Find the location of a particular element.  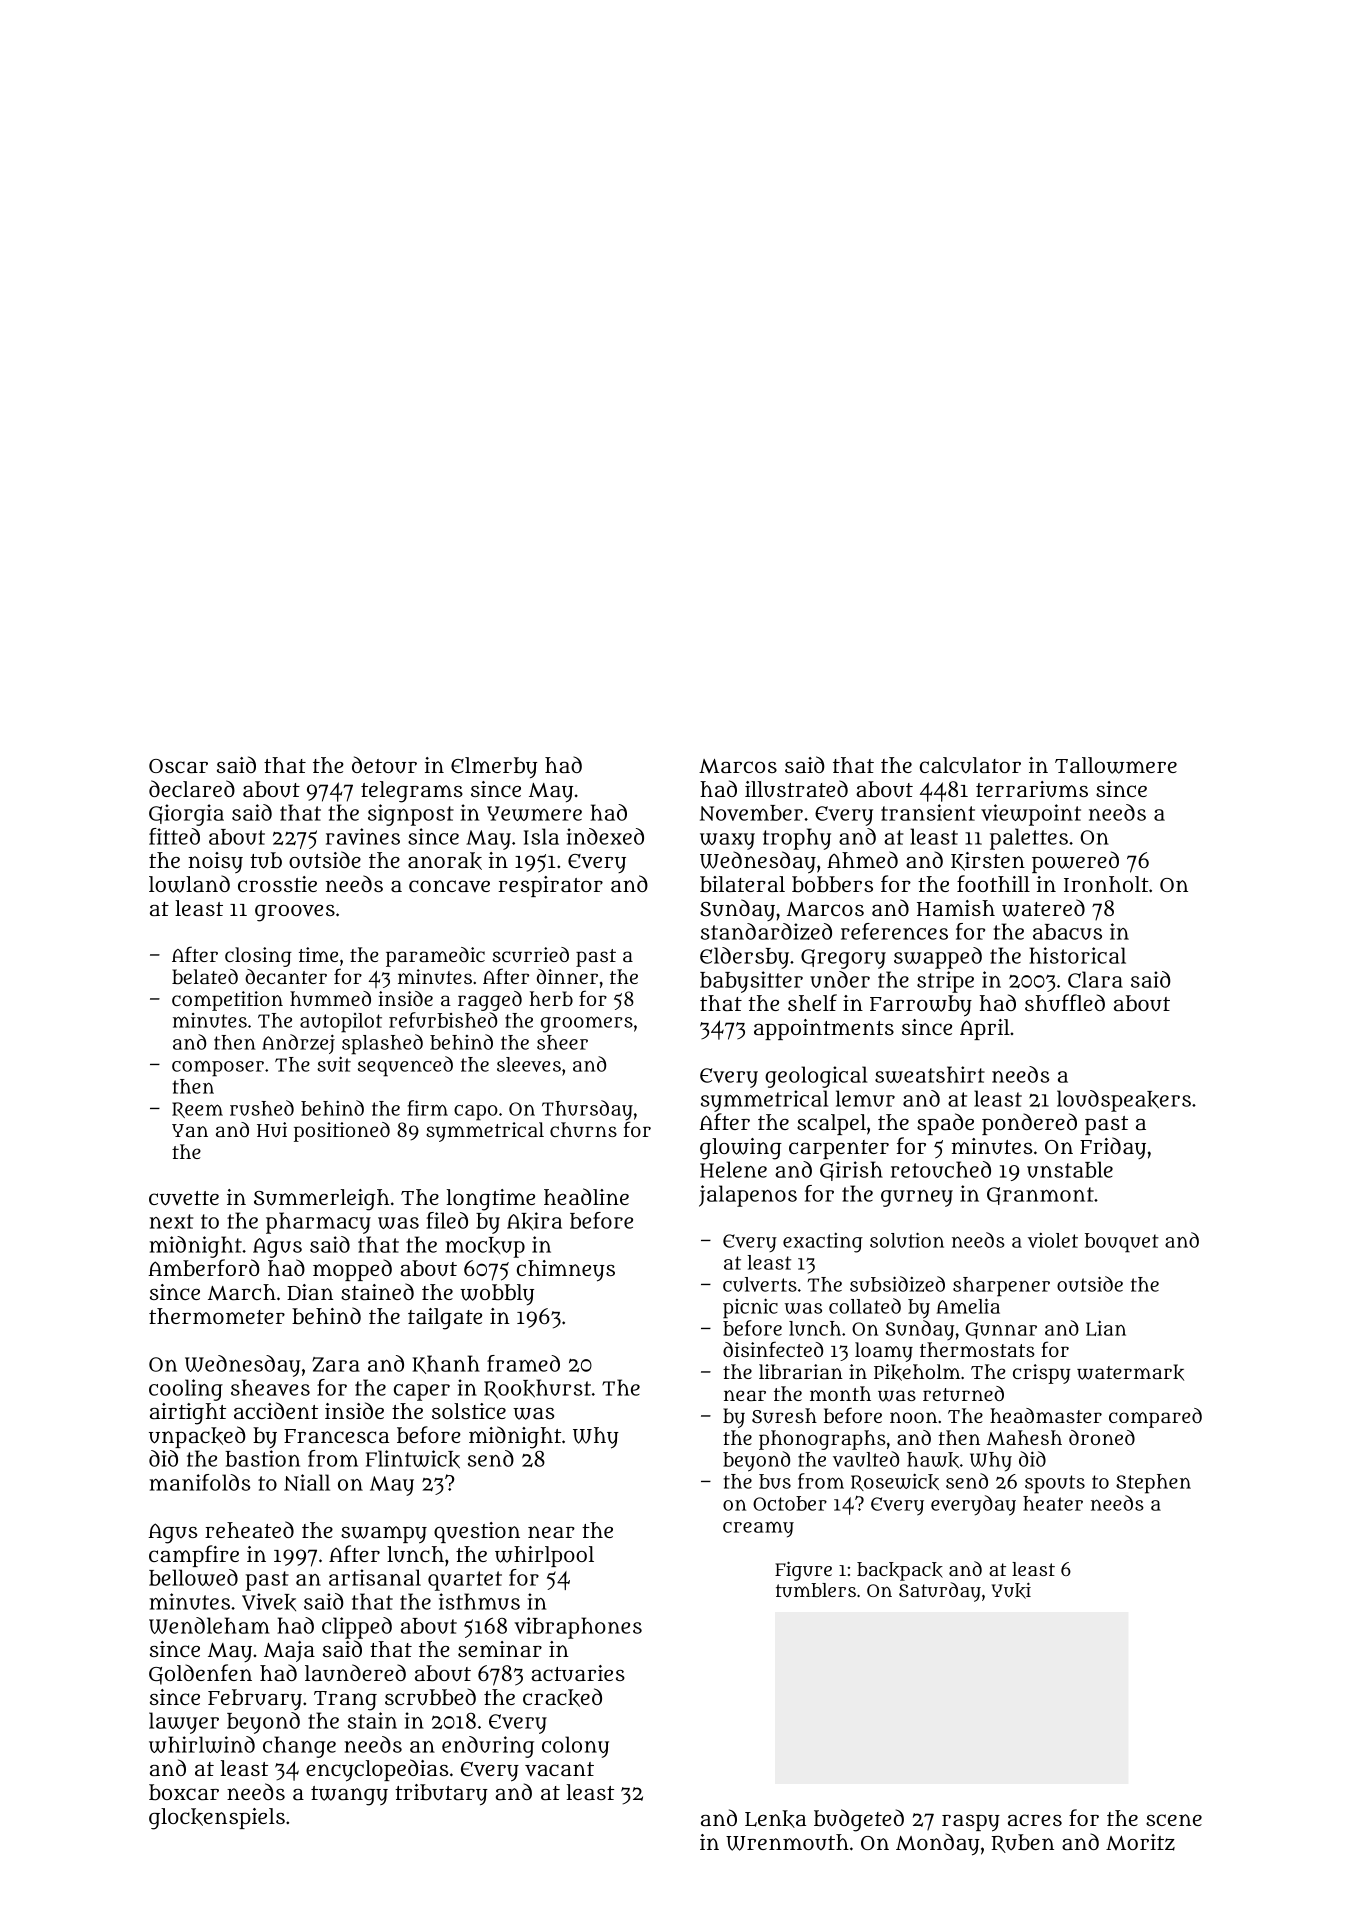

palettes is located at coordinates (1029, 839).
